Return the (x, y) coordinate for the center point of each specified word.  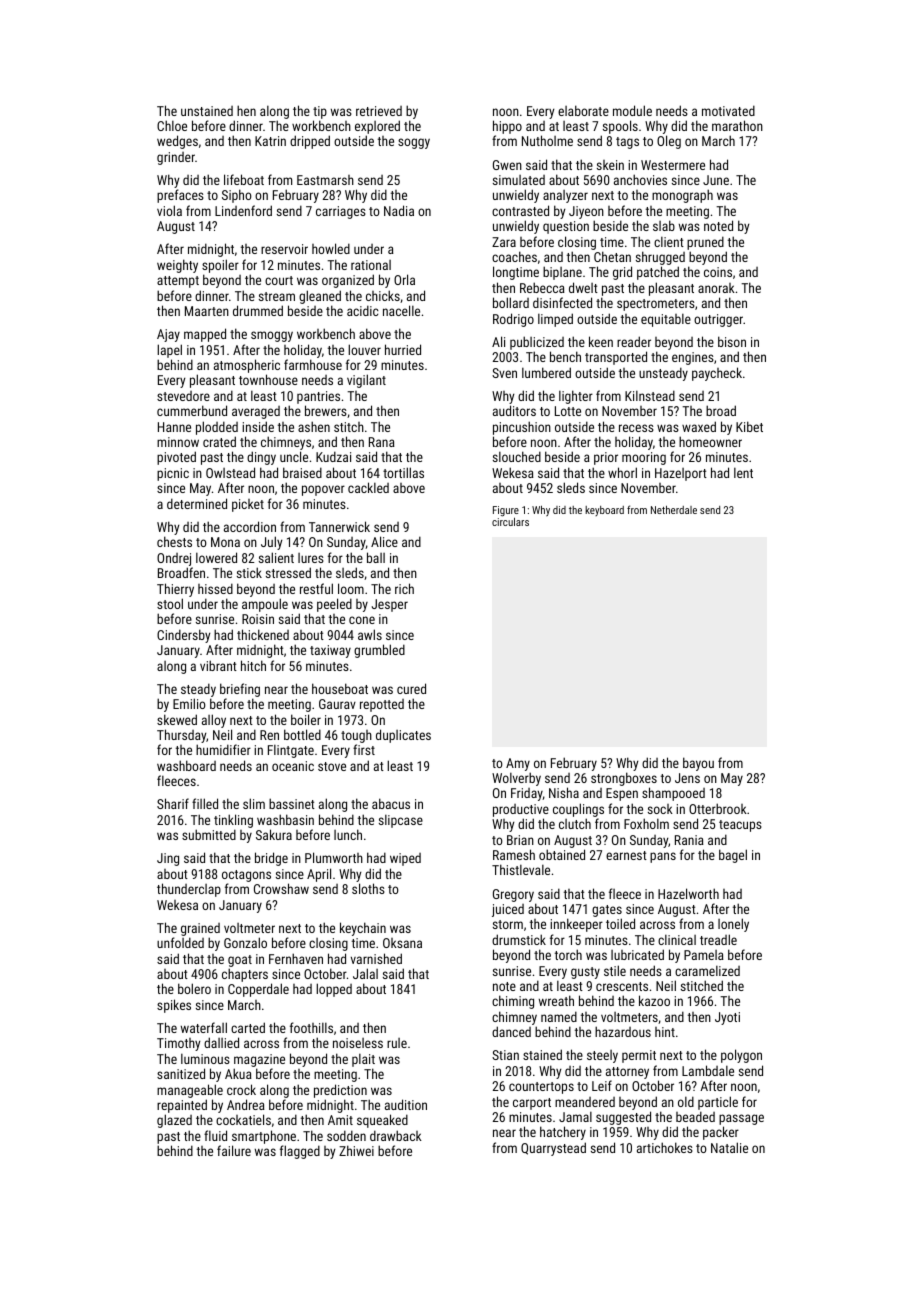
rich (404, 588)
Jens (687, 778)
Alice (384, 541)
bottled (302, 734)
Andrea (246, 1104)
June (716, 180)
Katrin (270, 141)
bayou (698, 764)
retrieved (379, 111)
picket (248, 505)
